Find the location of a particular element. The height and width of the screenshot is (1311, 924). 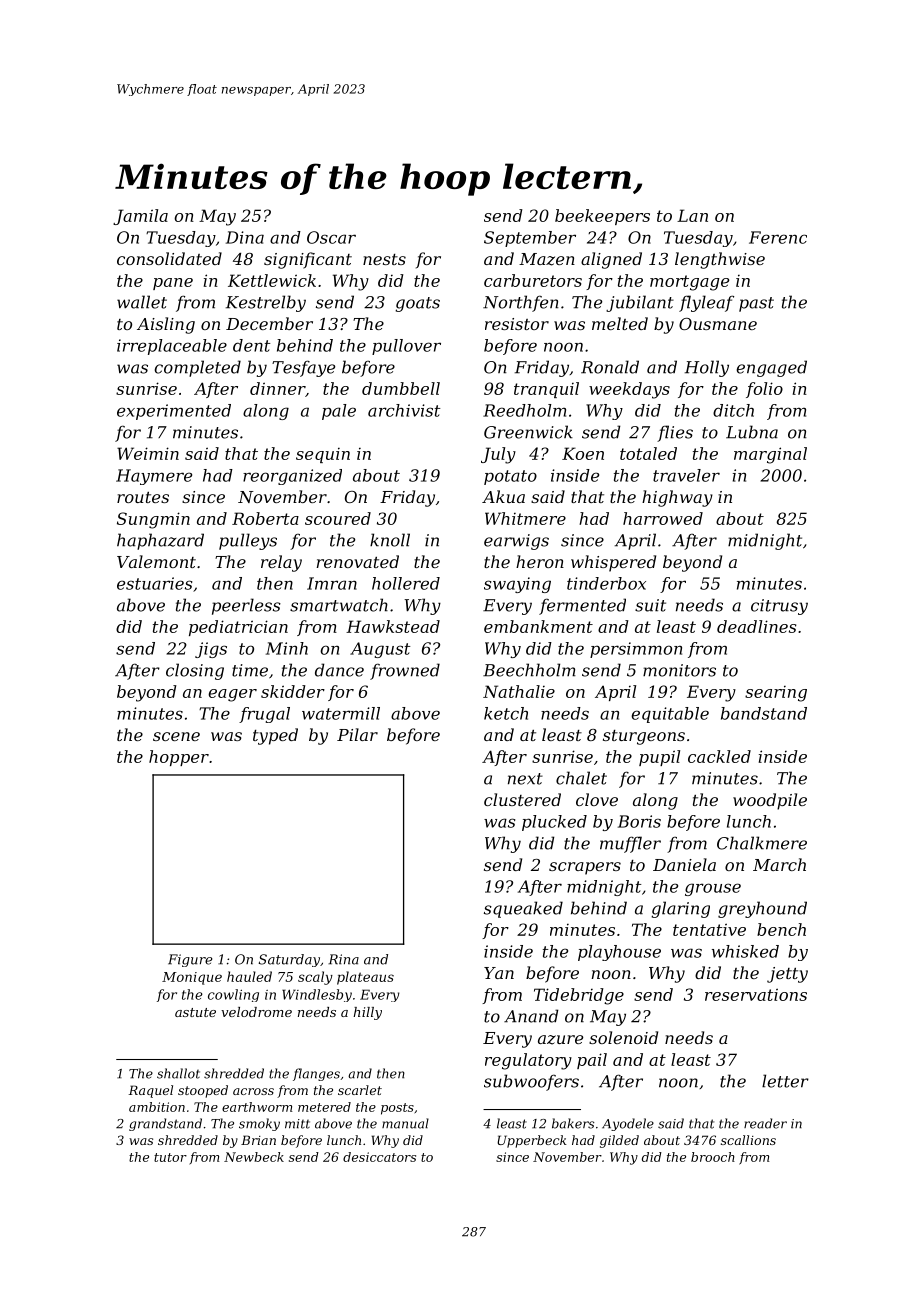

hopper is located at coordinates (179, 758).
